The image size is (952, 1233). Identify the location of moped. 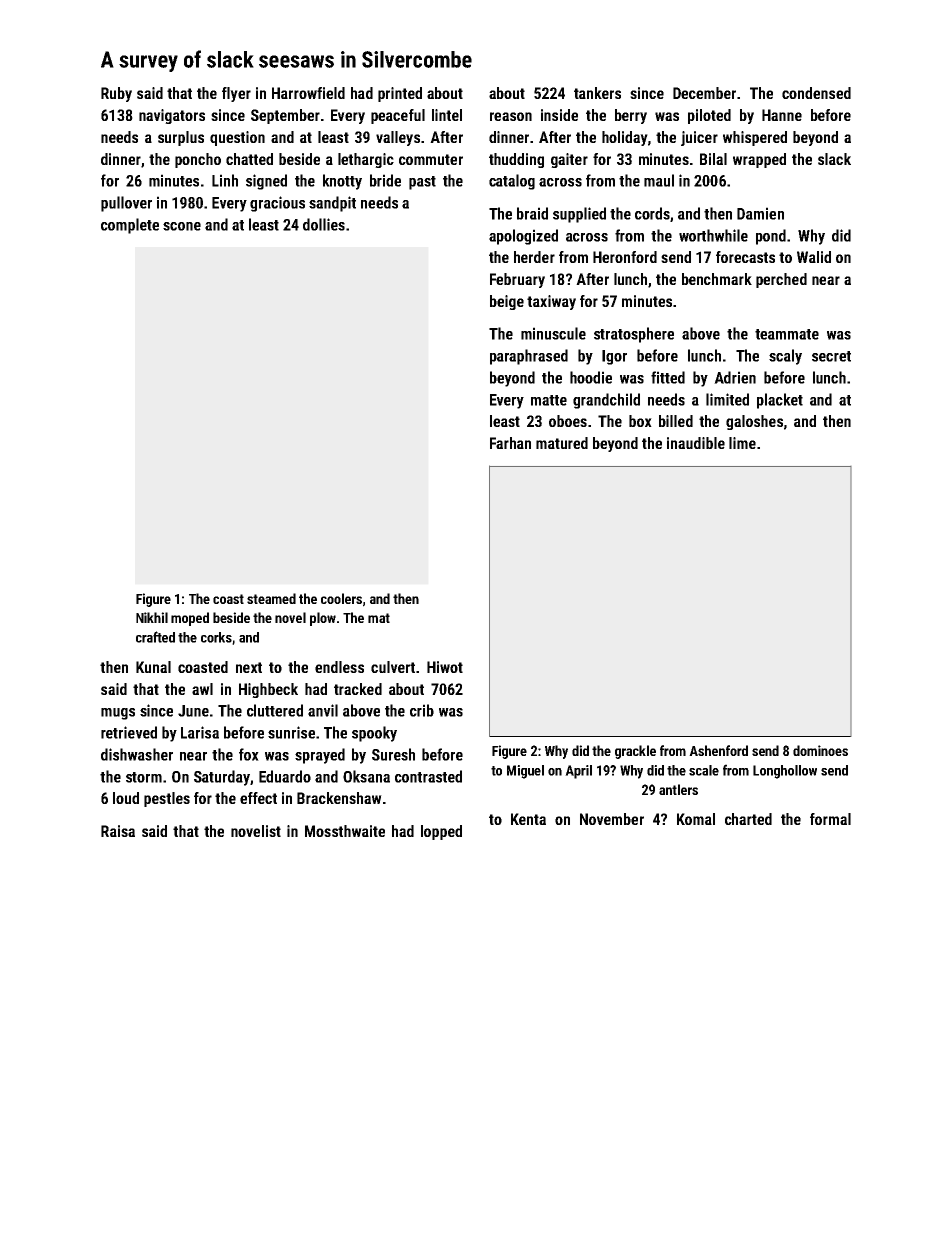
(190, 619).
